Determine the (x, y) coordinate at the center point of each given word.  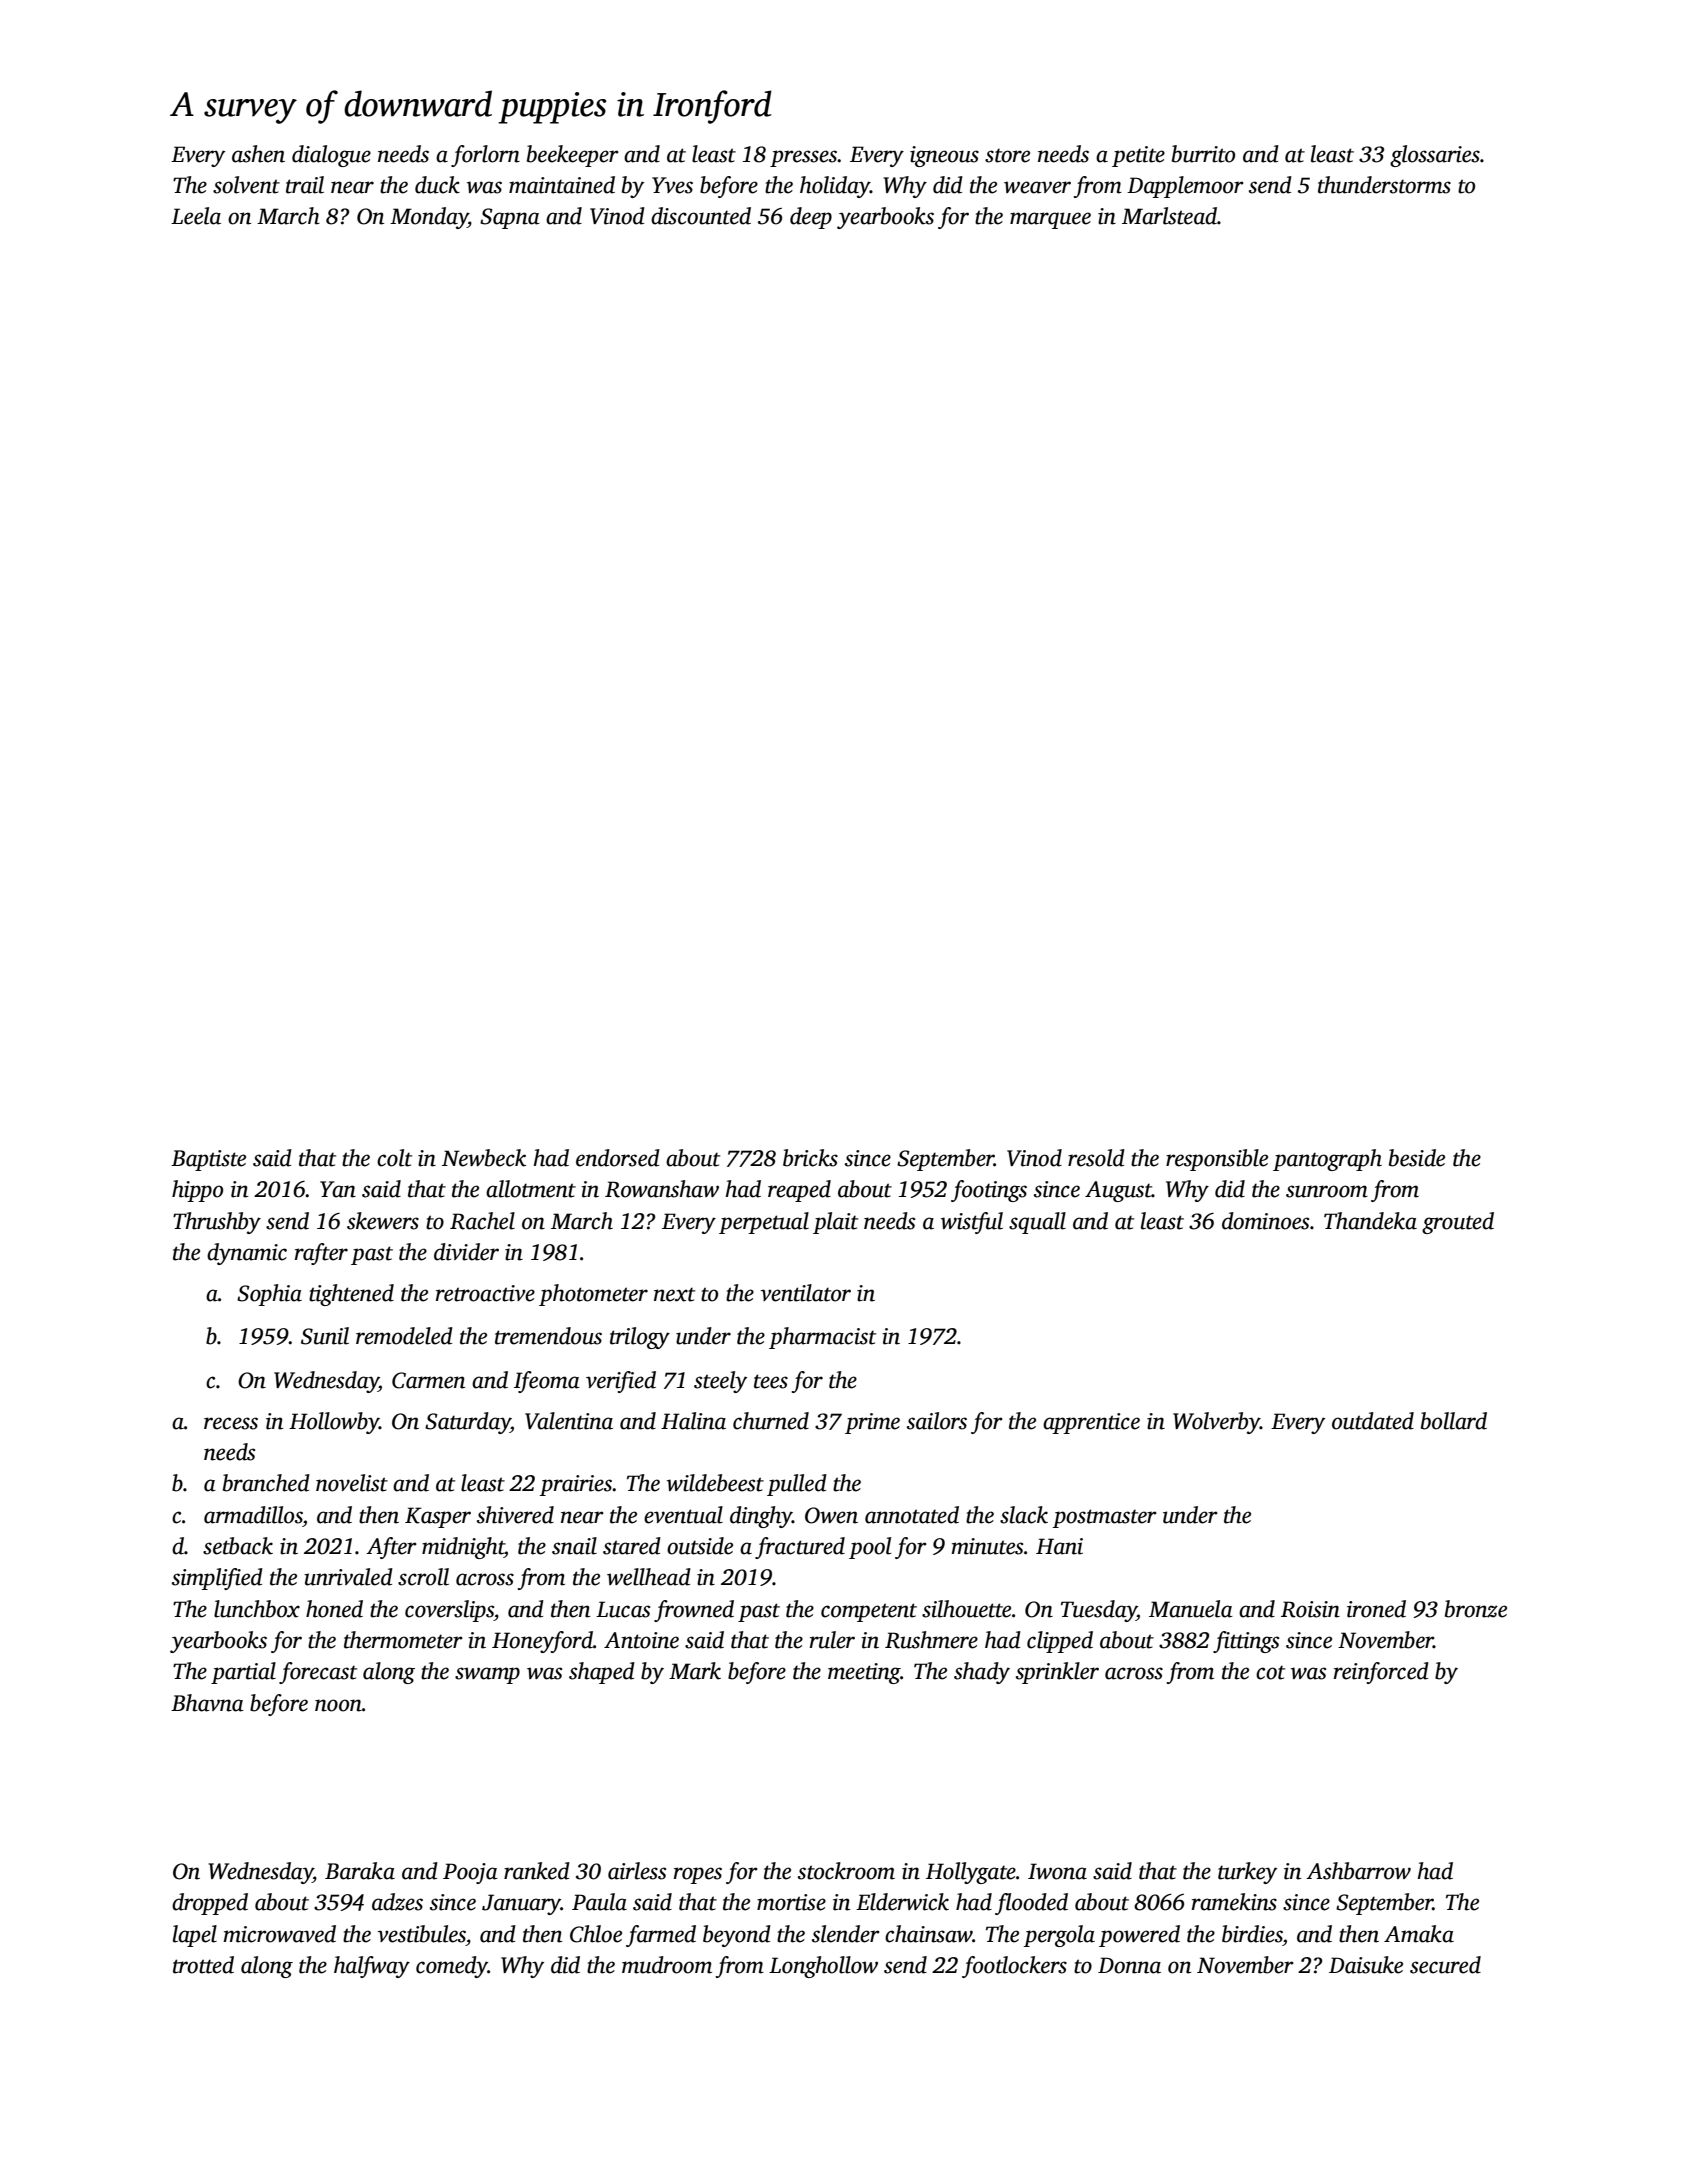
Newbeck (484, 1158)
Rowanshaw (662, 1189)
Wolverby (1216, 1423)
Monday (429, 218)
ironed (1376, 1609)
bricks (810, 1158)
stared (632, 1546)
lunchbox (257, 1609)
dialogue (331, 156)
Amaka (1419, 1934)
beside (1417, 1158)
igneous (944, 156)
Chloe (596, 1934)
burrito (1203, 154)
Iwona (1057, 1871)
